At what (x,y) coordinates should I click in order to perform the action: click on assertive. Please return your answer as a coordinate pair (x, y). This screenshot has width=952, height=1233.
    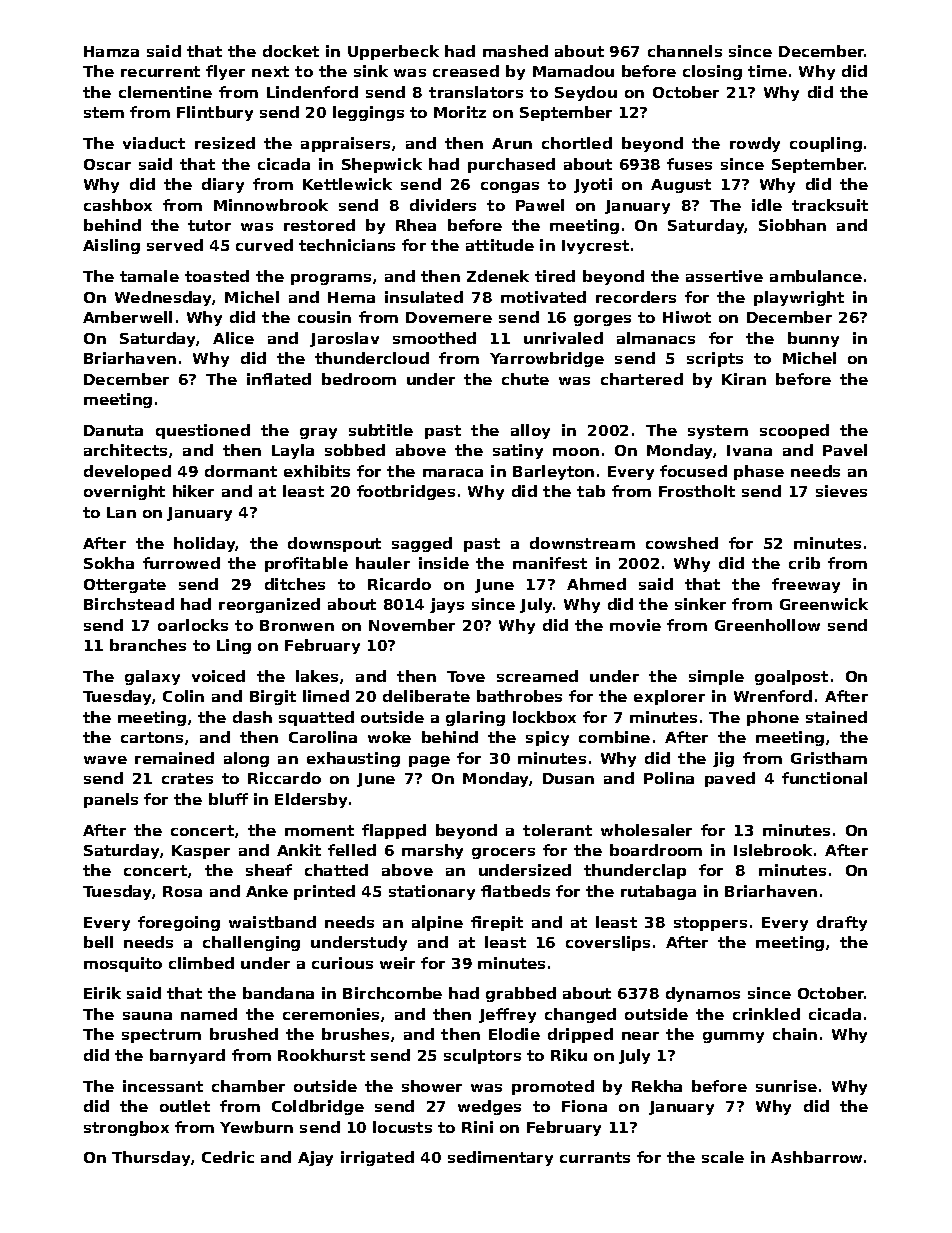
    Looking at the image, I should click on (724, 276).
